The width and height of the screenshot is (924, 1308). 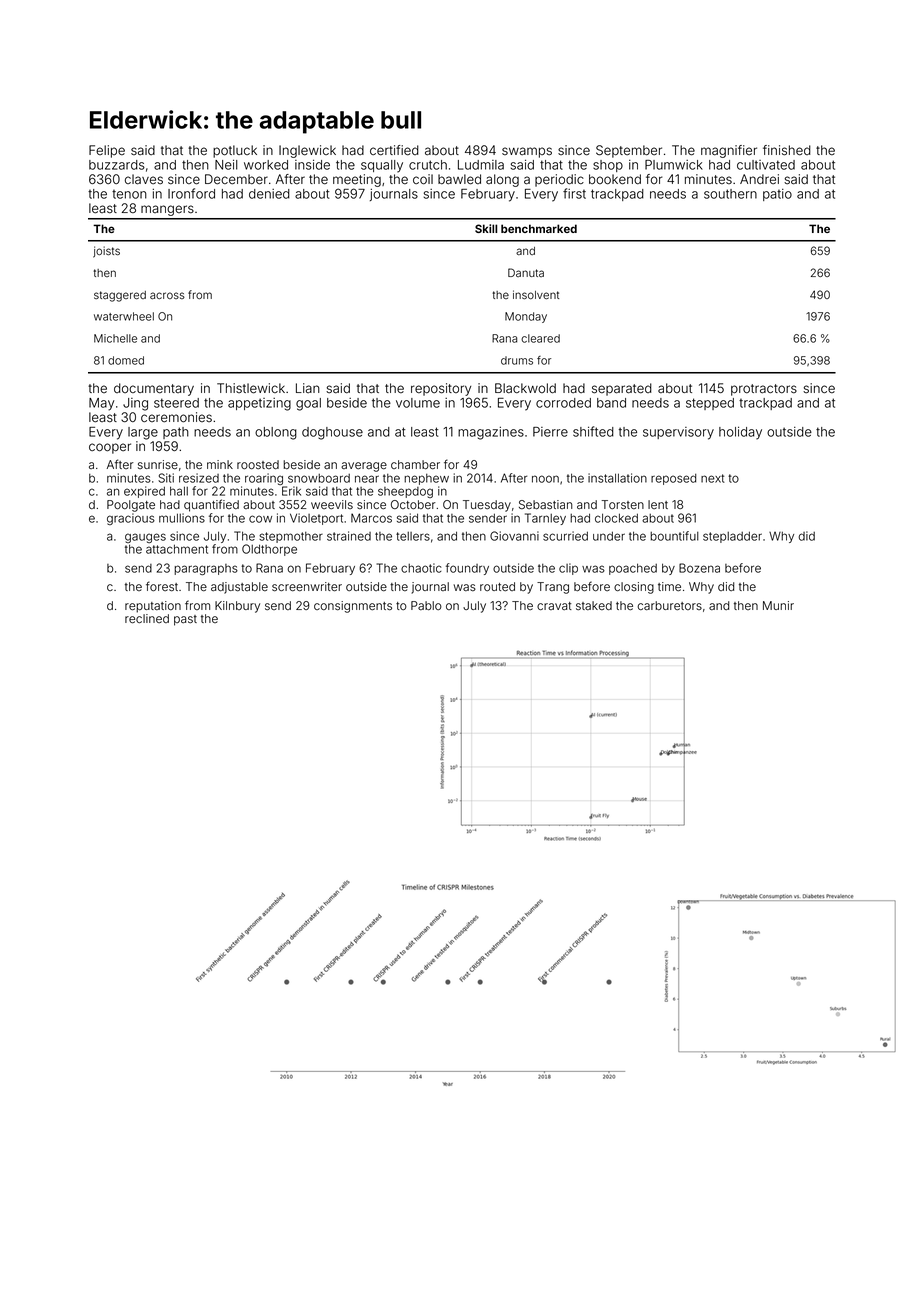 I want to click on Felipe, so click(x=107, y=151).
